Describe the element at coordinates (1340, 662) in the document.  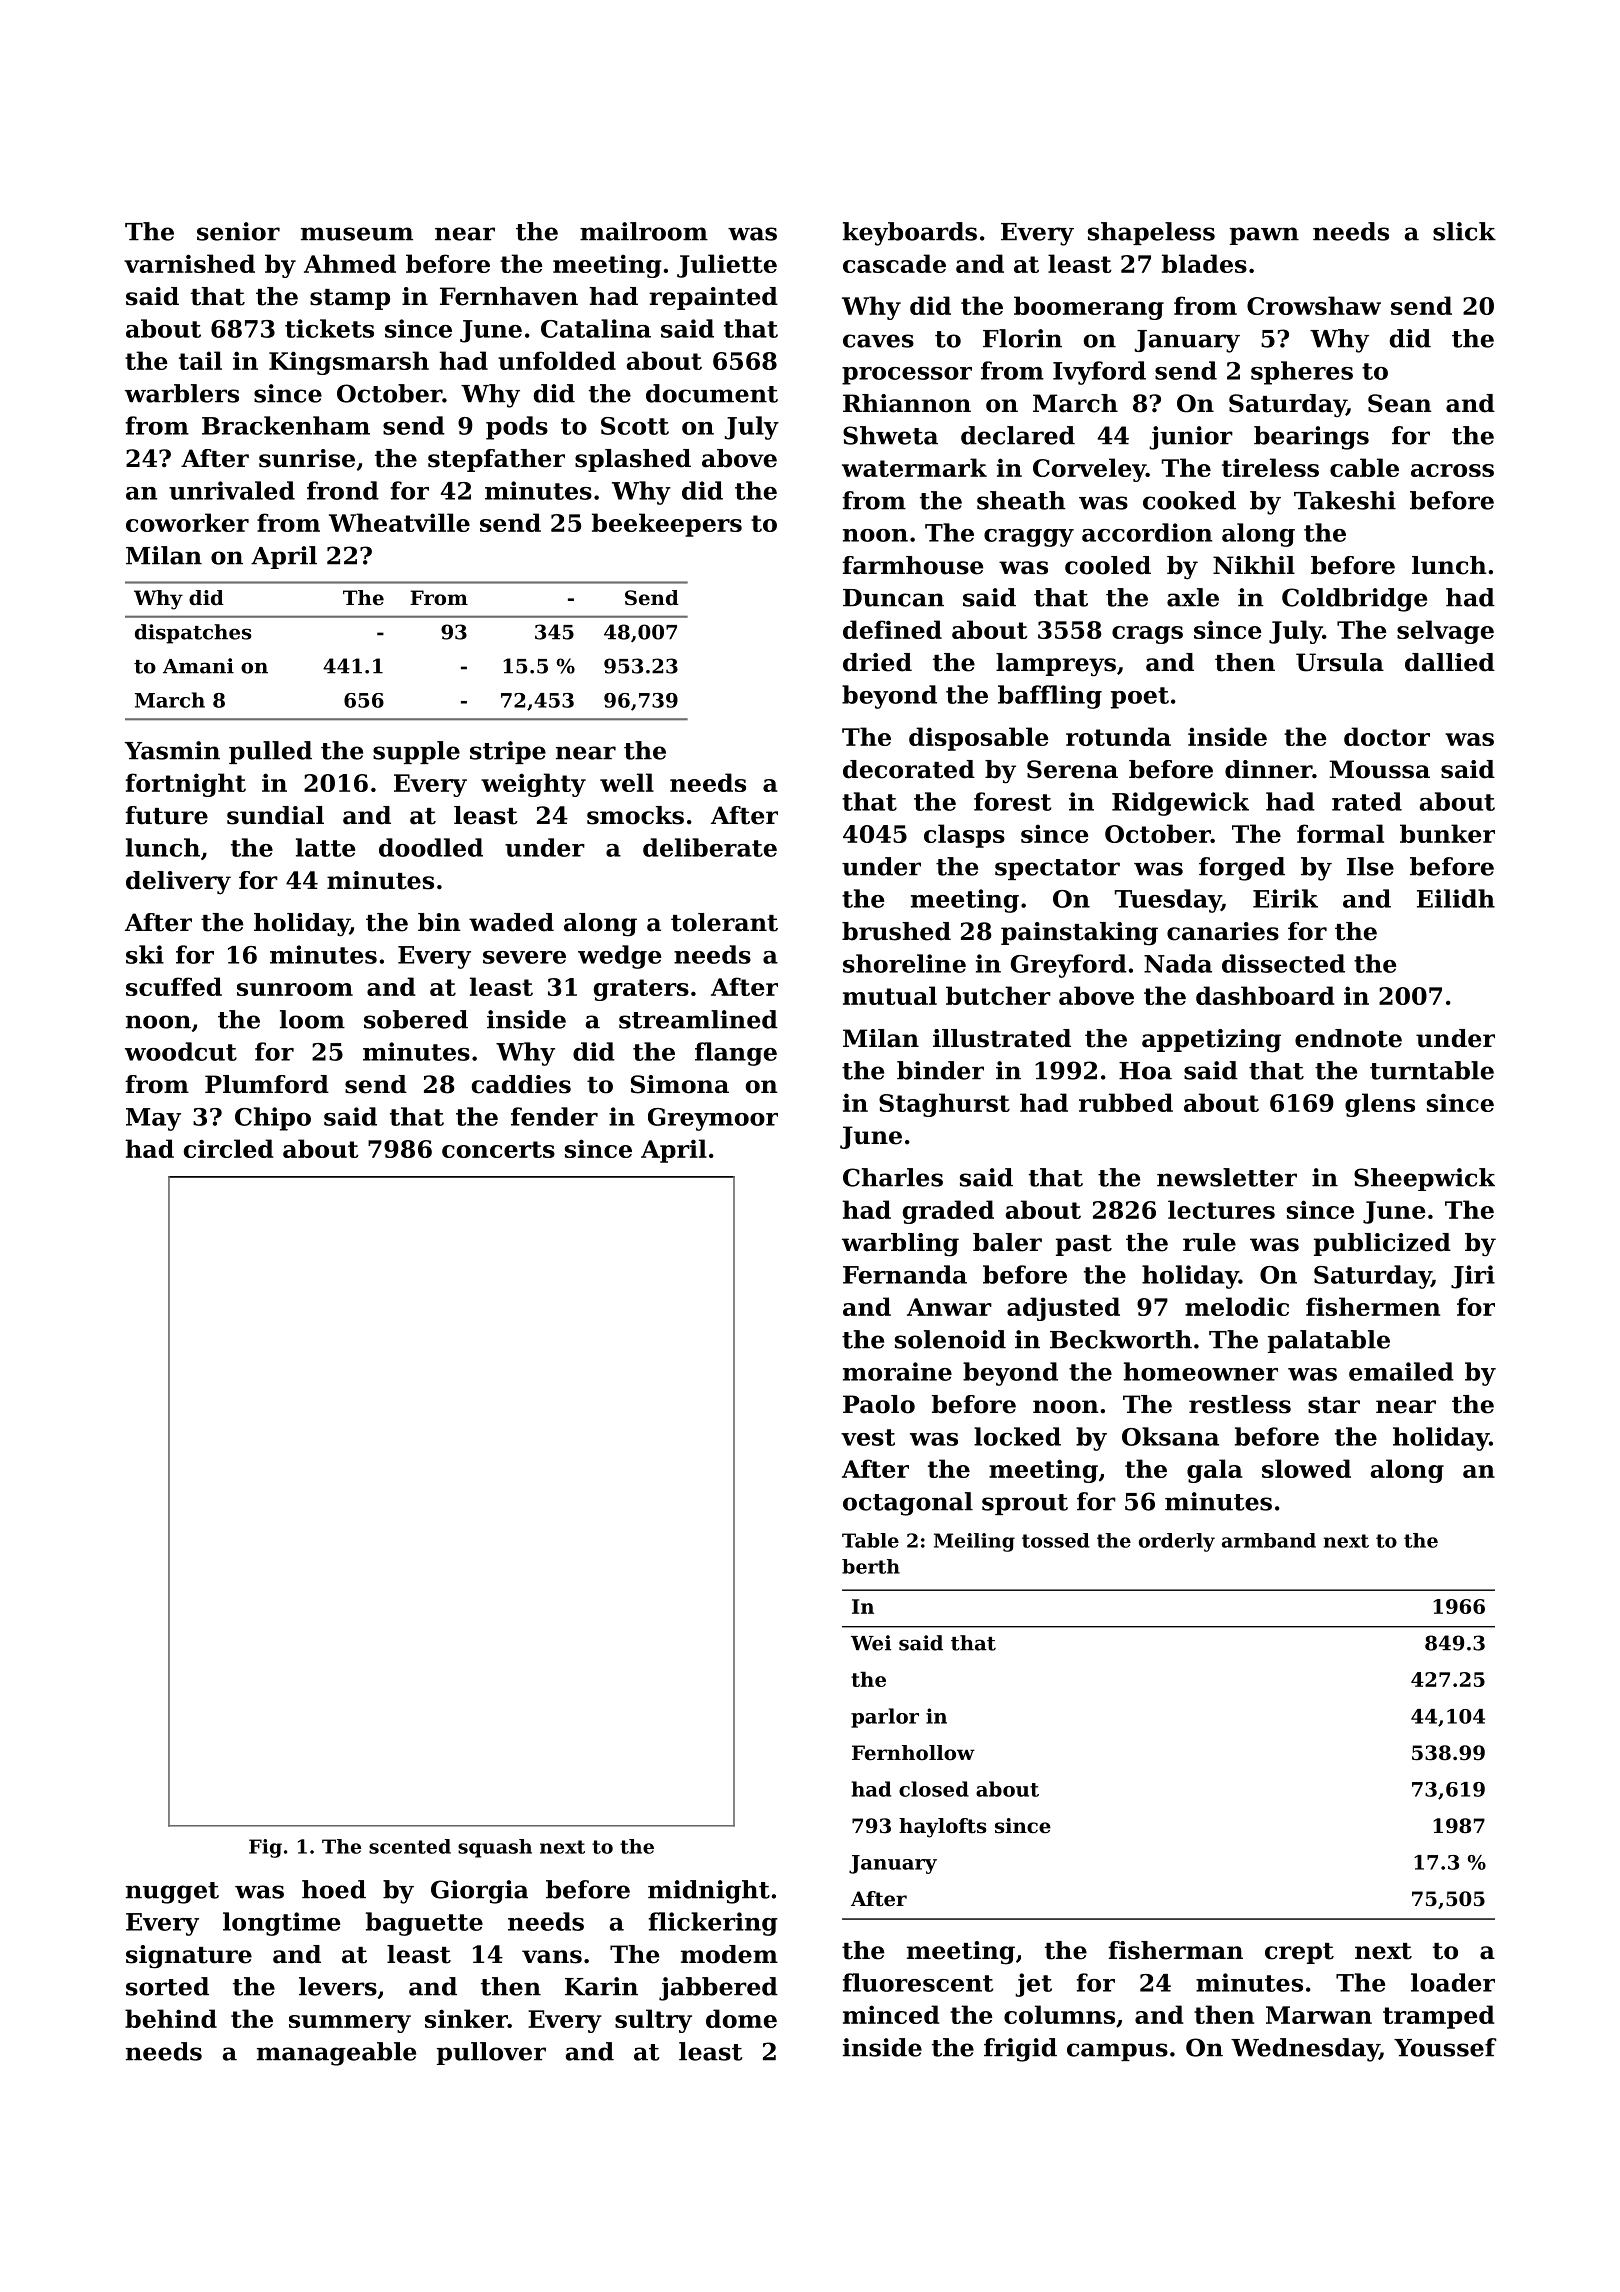
I see `Ursula` at that location.
